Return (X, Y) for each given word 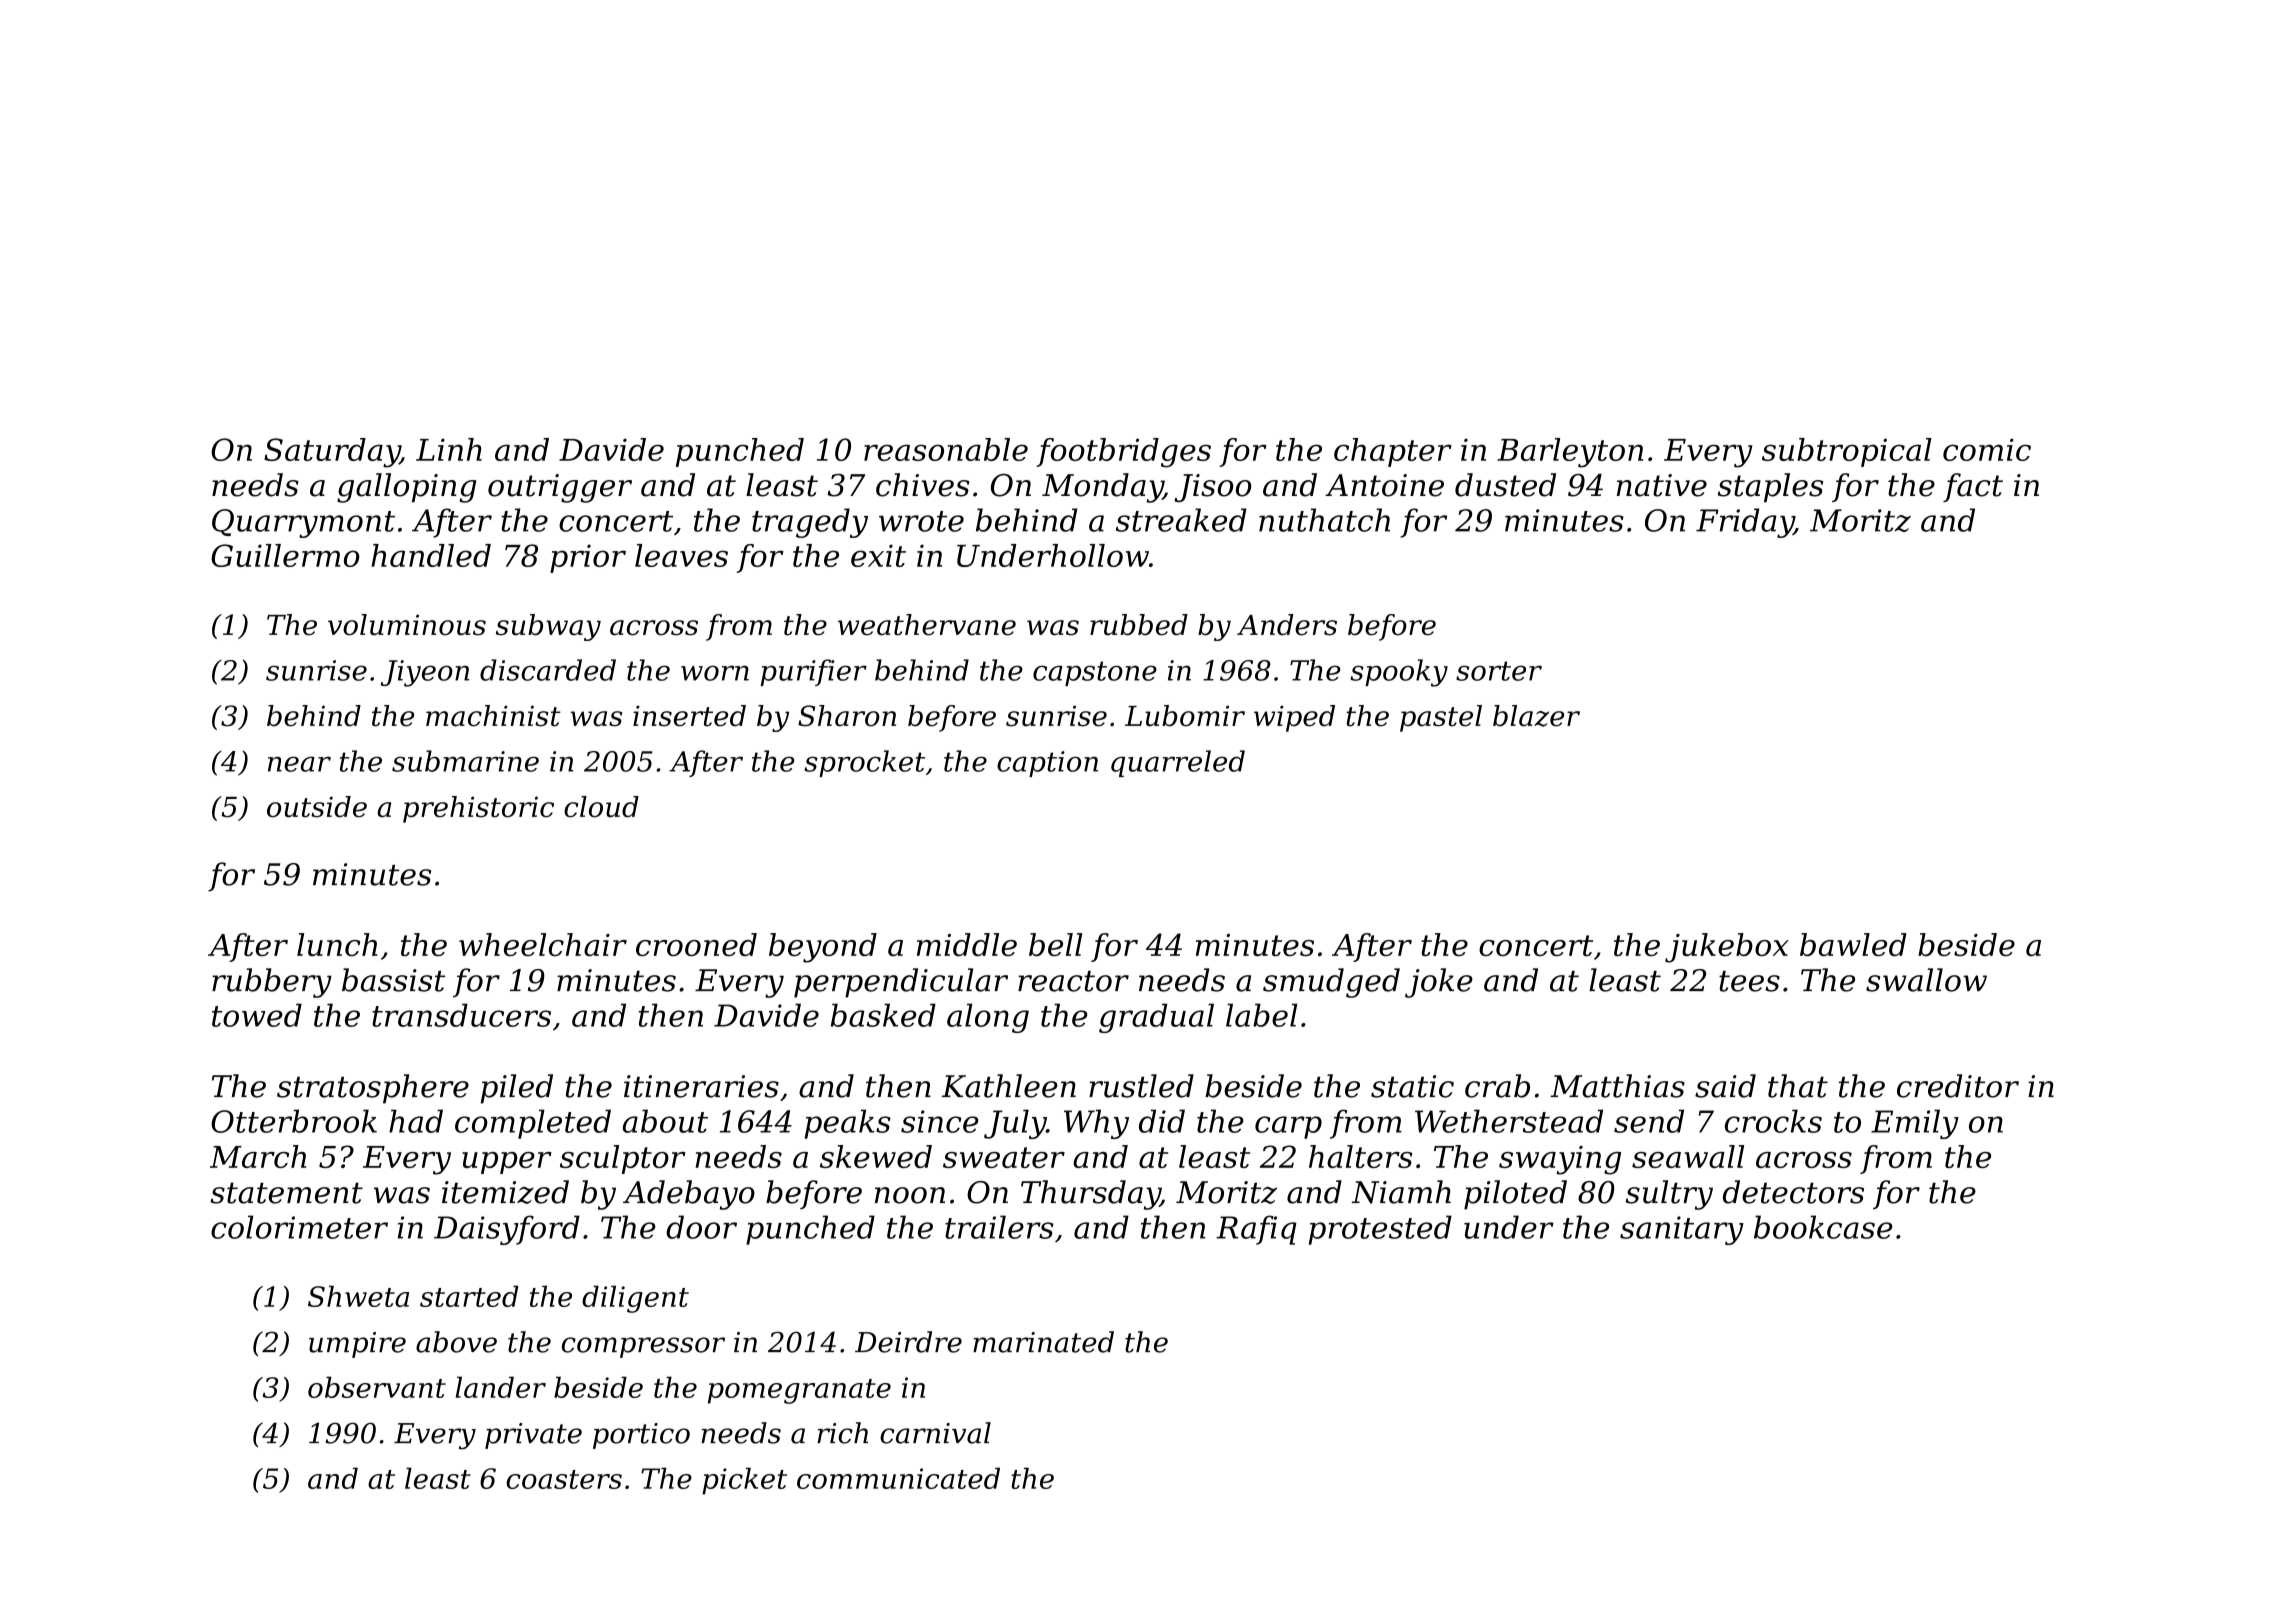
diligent (635, 1299)
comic (1987, 450)
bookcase (1823, 1227)
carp (1288, 1127)
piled (516, 1089)
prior (588, 558)
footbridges (1123, 453)
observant (377, 1387)
